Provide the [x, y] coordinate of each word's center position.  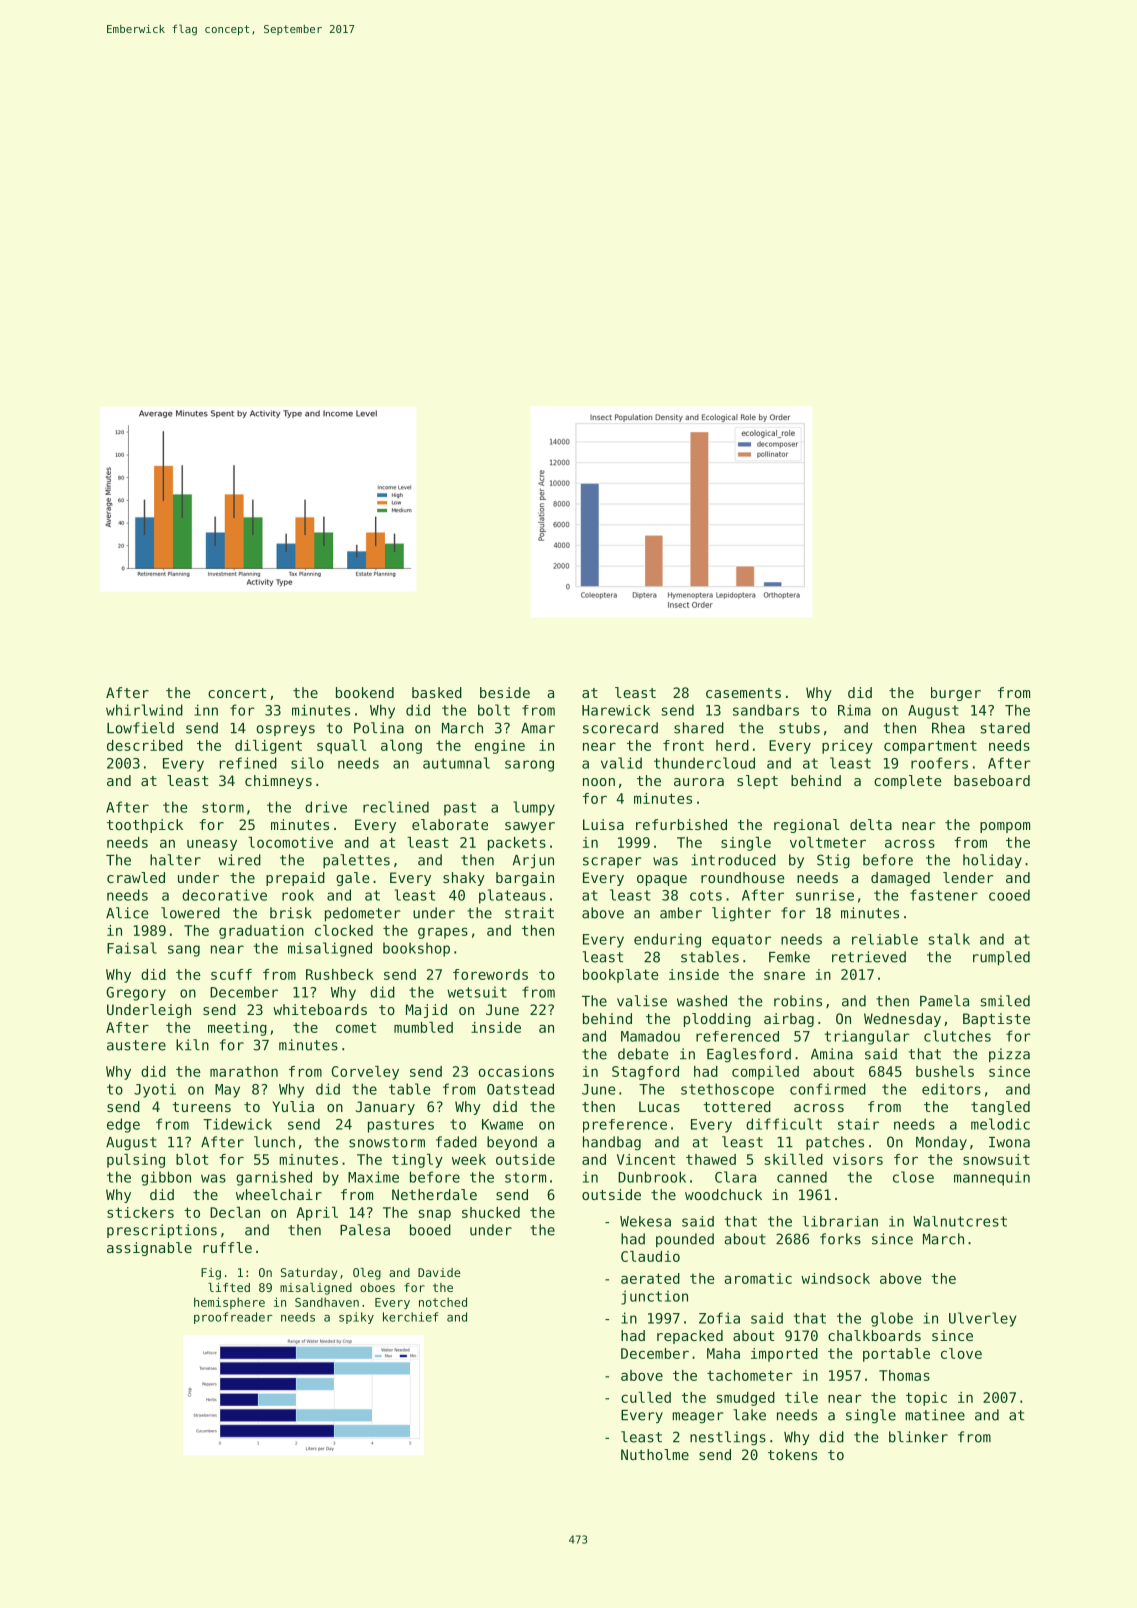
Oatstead [520, 1089]
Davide [439, 1272]
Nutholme [655, 1454]
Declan [235, 1212]
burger [956, 694]
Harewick [616, 710]
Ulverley [982, 1319]
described [145, 745]
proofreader [233, 1318]
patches [835, 1143]
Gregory [136, 994]
